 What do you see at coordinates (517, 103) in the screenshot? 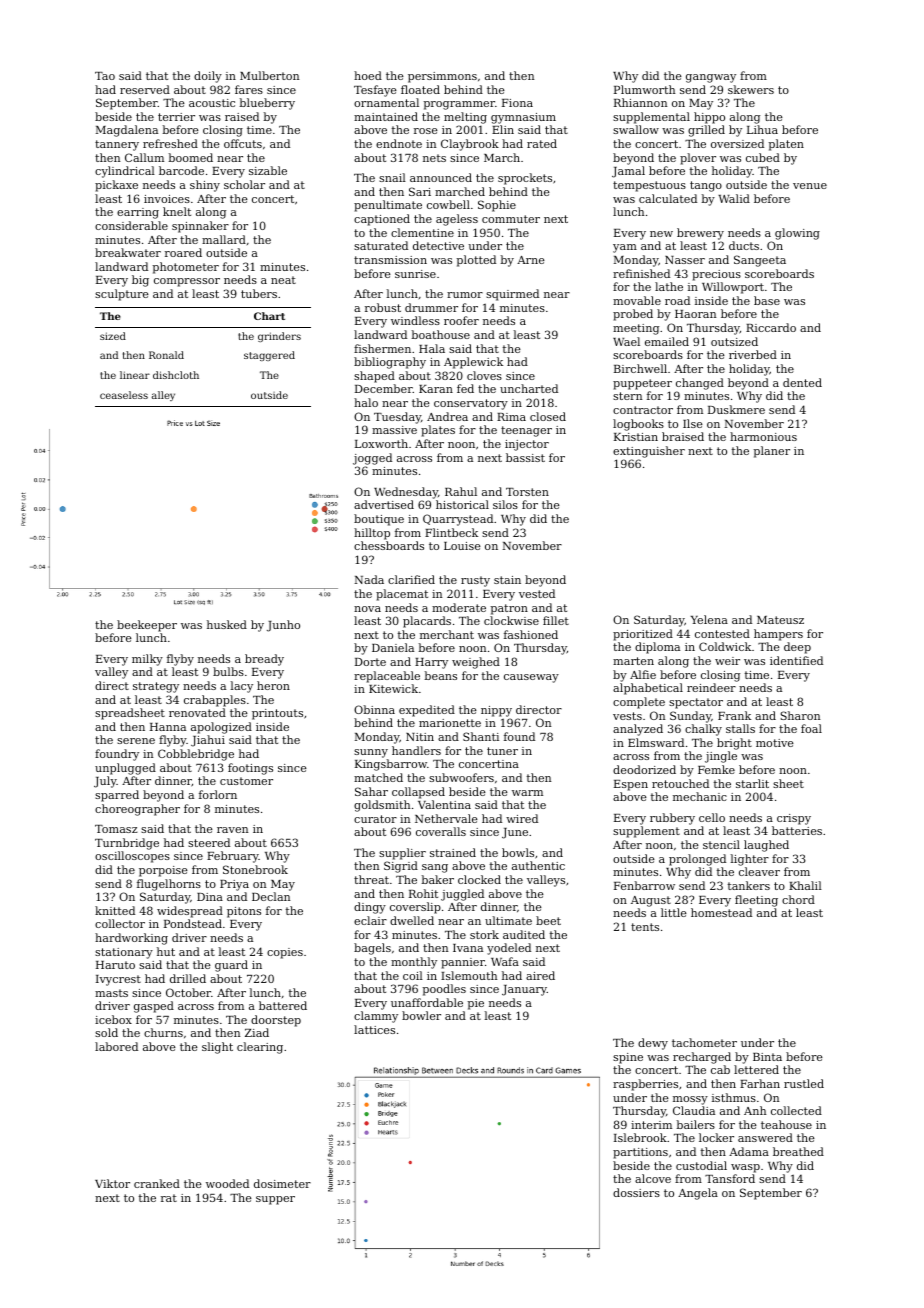
I see `Fiona` at bounding box center [517, 103].
